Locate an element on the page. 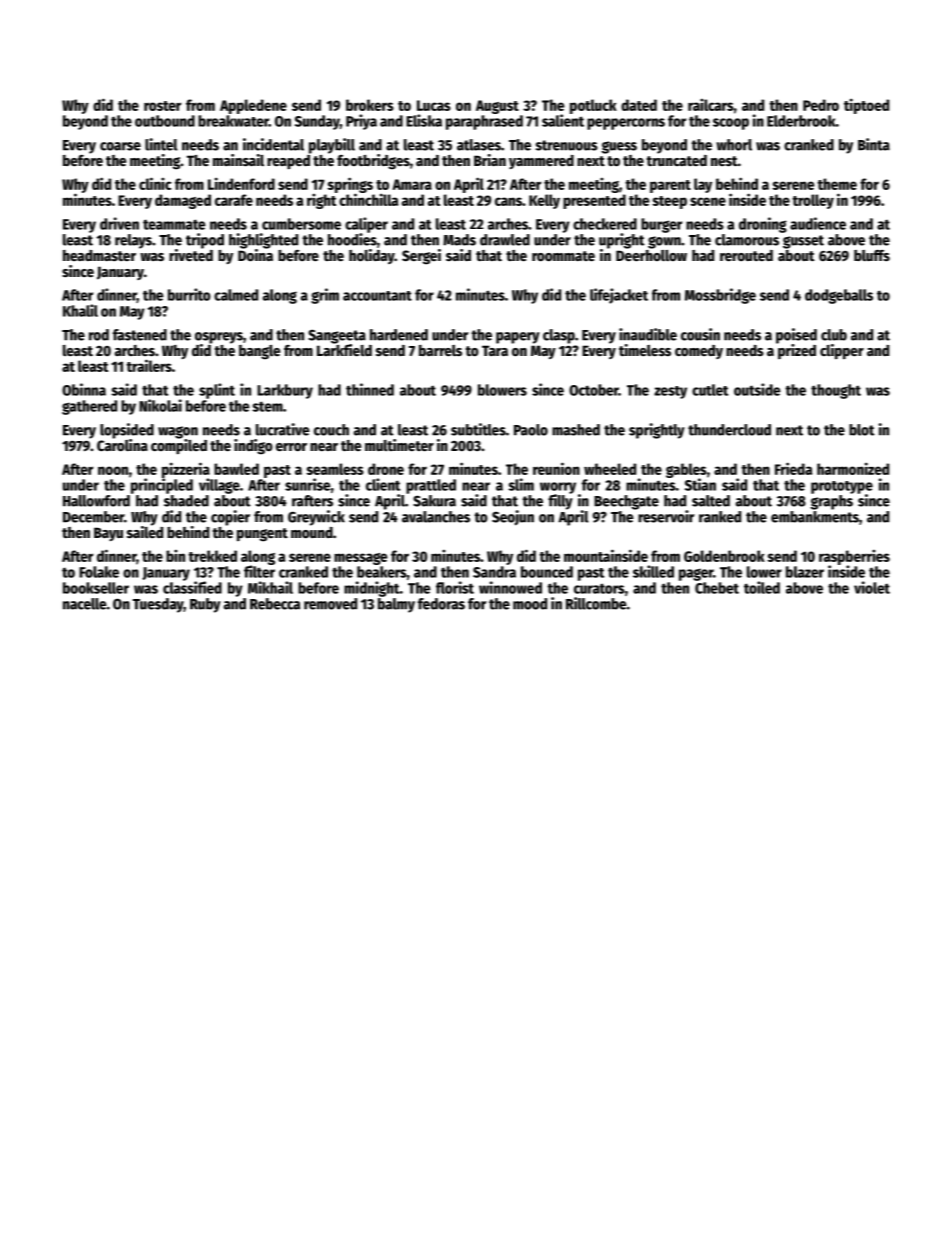  Paolo is located at coordinates (531, 430).
